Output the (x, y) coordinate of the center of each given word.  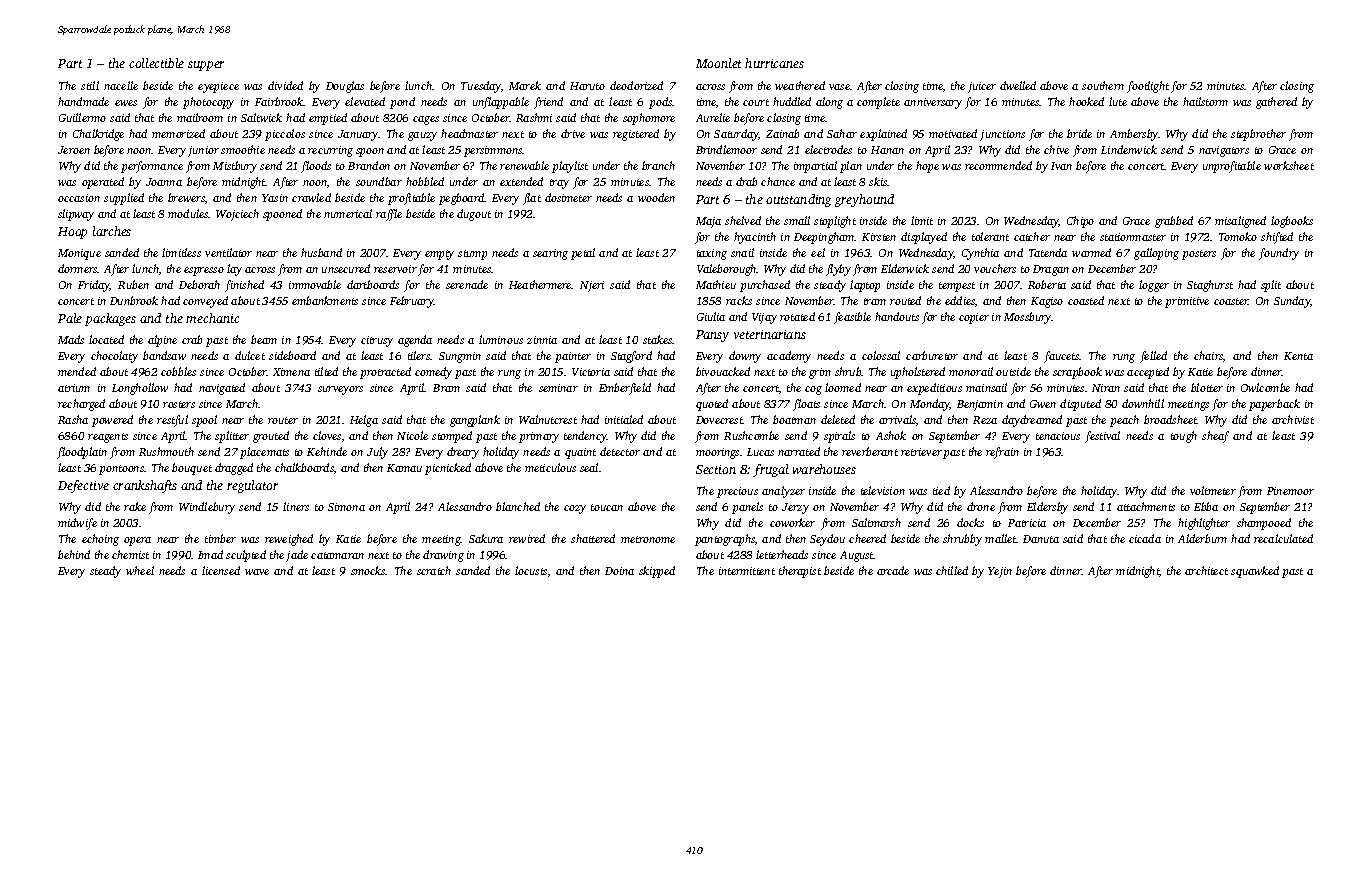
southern (1103, 85)
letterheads (782, 554)
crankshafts (145, 486)
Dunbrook (134, 300)
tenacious (1058, 436)
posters (1199, 255)
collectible (156, 63)
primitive (1187, 302)
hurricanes (774, 63)
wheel (140, 570)
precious (737, 492)
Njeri (592, 286)
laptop (865, 286)
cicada (1145, 538)
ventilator (228, 252)
